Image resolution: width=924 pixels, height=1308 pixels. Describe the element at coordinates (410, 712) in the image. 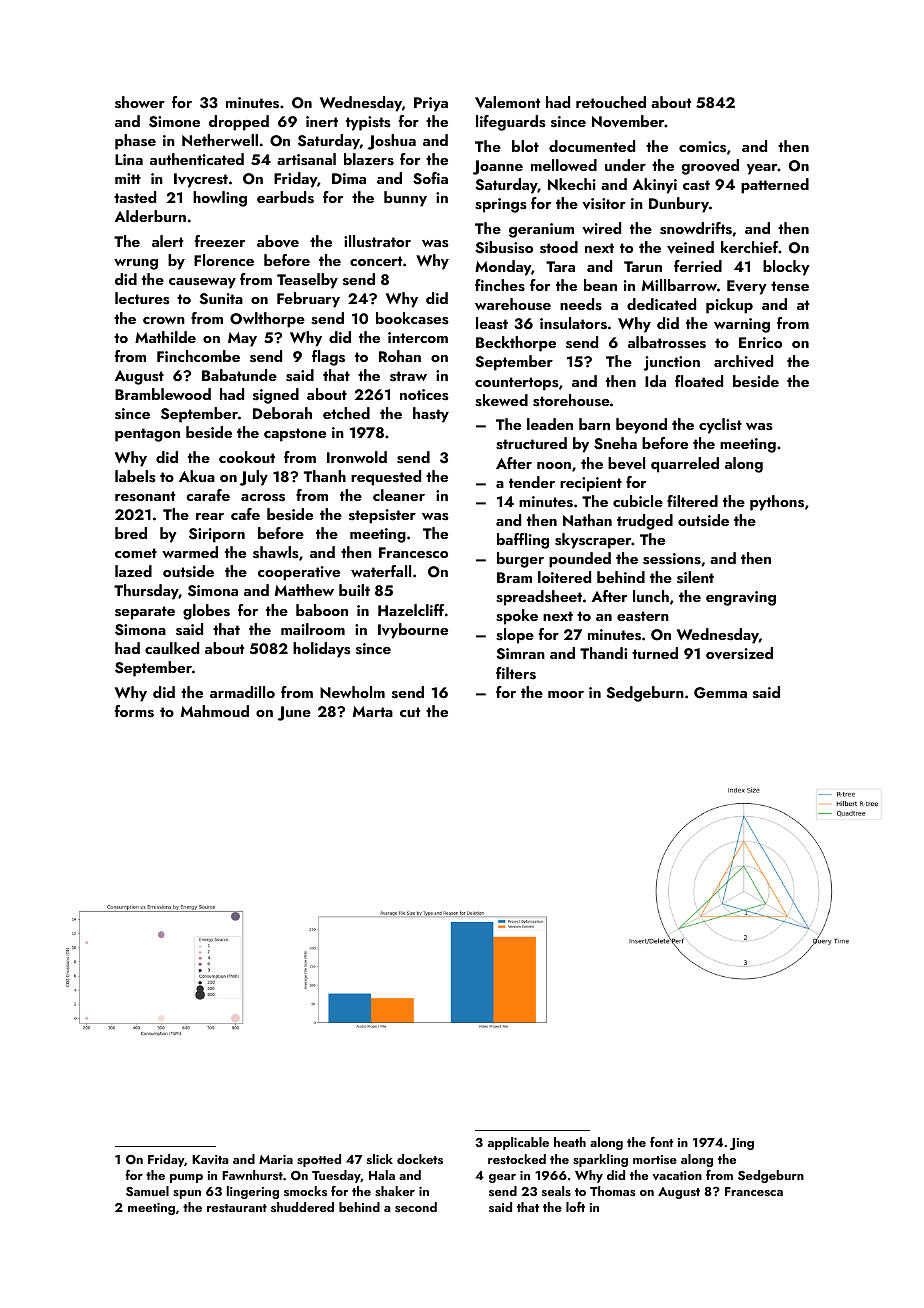

I see `cut` at that location.
